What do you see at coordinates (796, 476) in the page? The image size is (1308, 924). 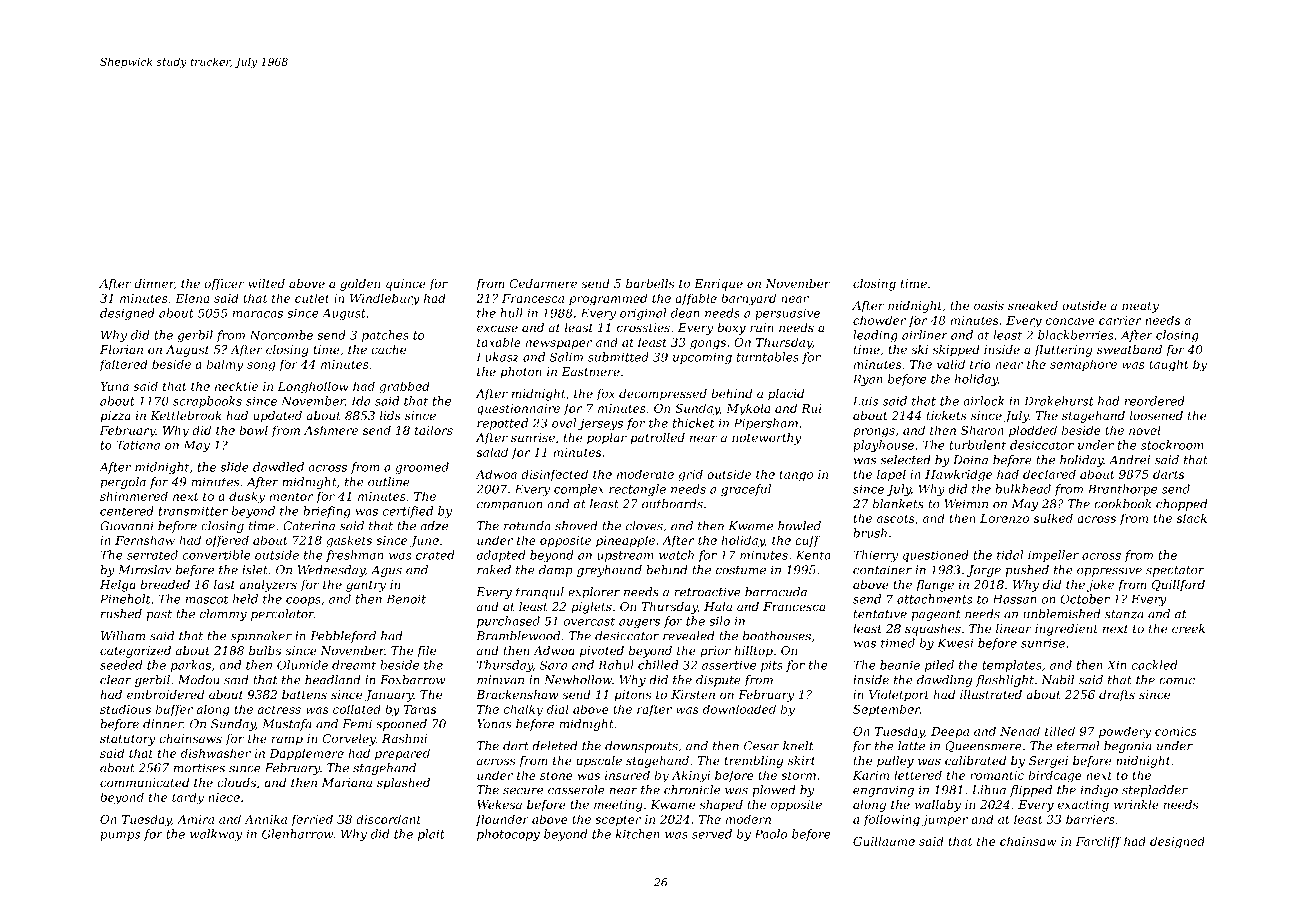 I see `tango` at bounding box center [796, 476].
